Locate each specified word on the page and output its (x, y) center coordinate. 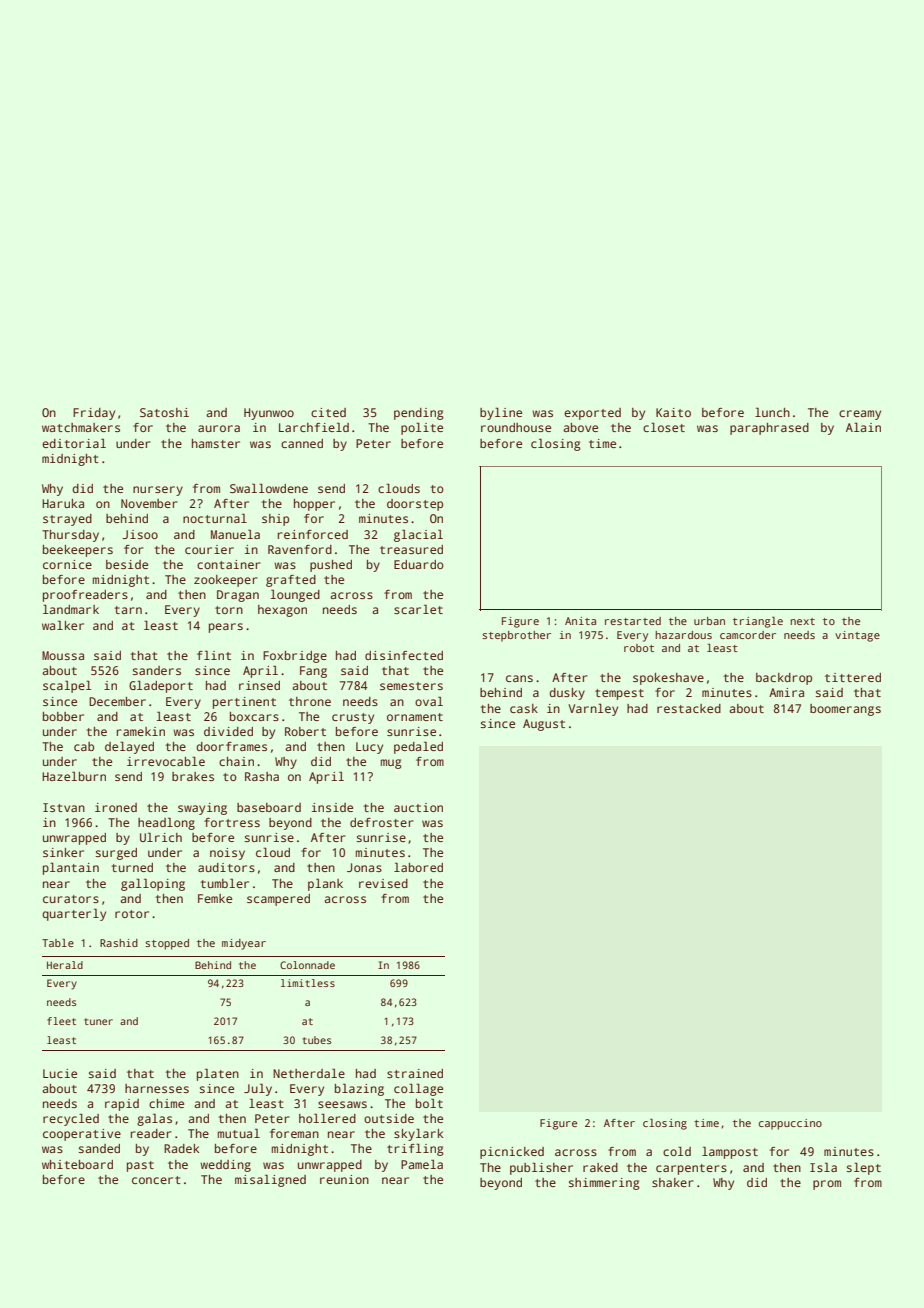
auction (418, 807)
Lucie (60, 1073)
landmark (71, 609)
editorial (74, 443)
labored (418, 867)
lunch (772, 412)
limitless (308, 983)
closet (664, 427)
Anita (580, 621)
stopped (167, 944)
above (580, 427)
